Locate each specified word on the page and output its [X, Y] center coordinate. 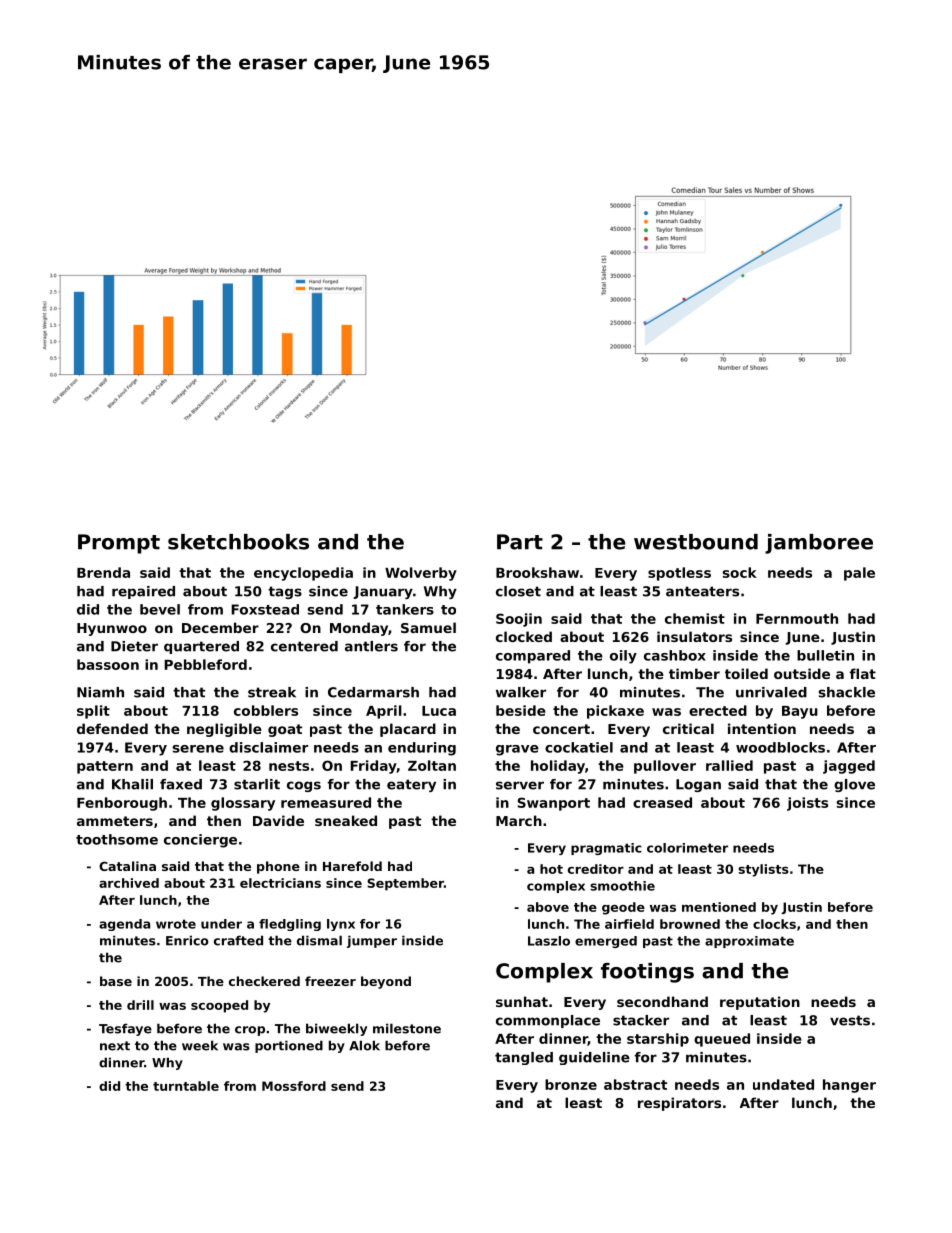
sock [739, 572]
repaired [143, 592]
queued [722, 1040]
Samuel [428, 627]
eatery [411, 785]
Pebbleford [205, 664]
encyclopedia [303, 574]
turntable [186, 1086]
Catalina [127, 866]
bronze [571, 1084]
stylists [763, 870]
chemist [695, 618]
